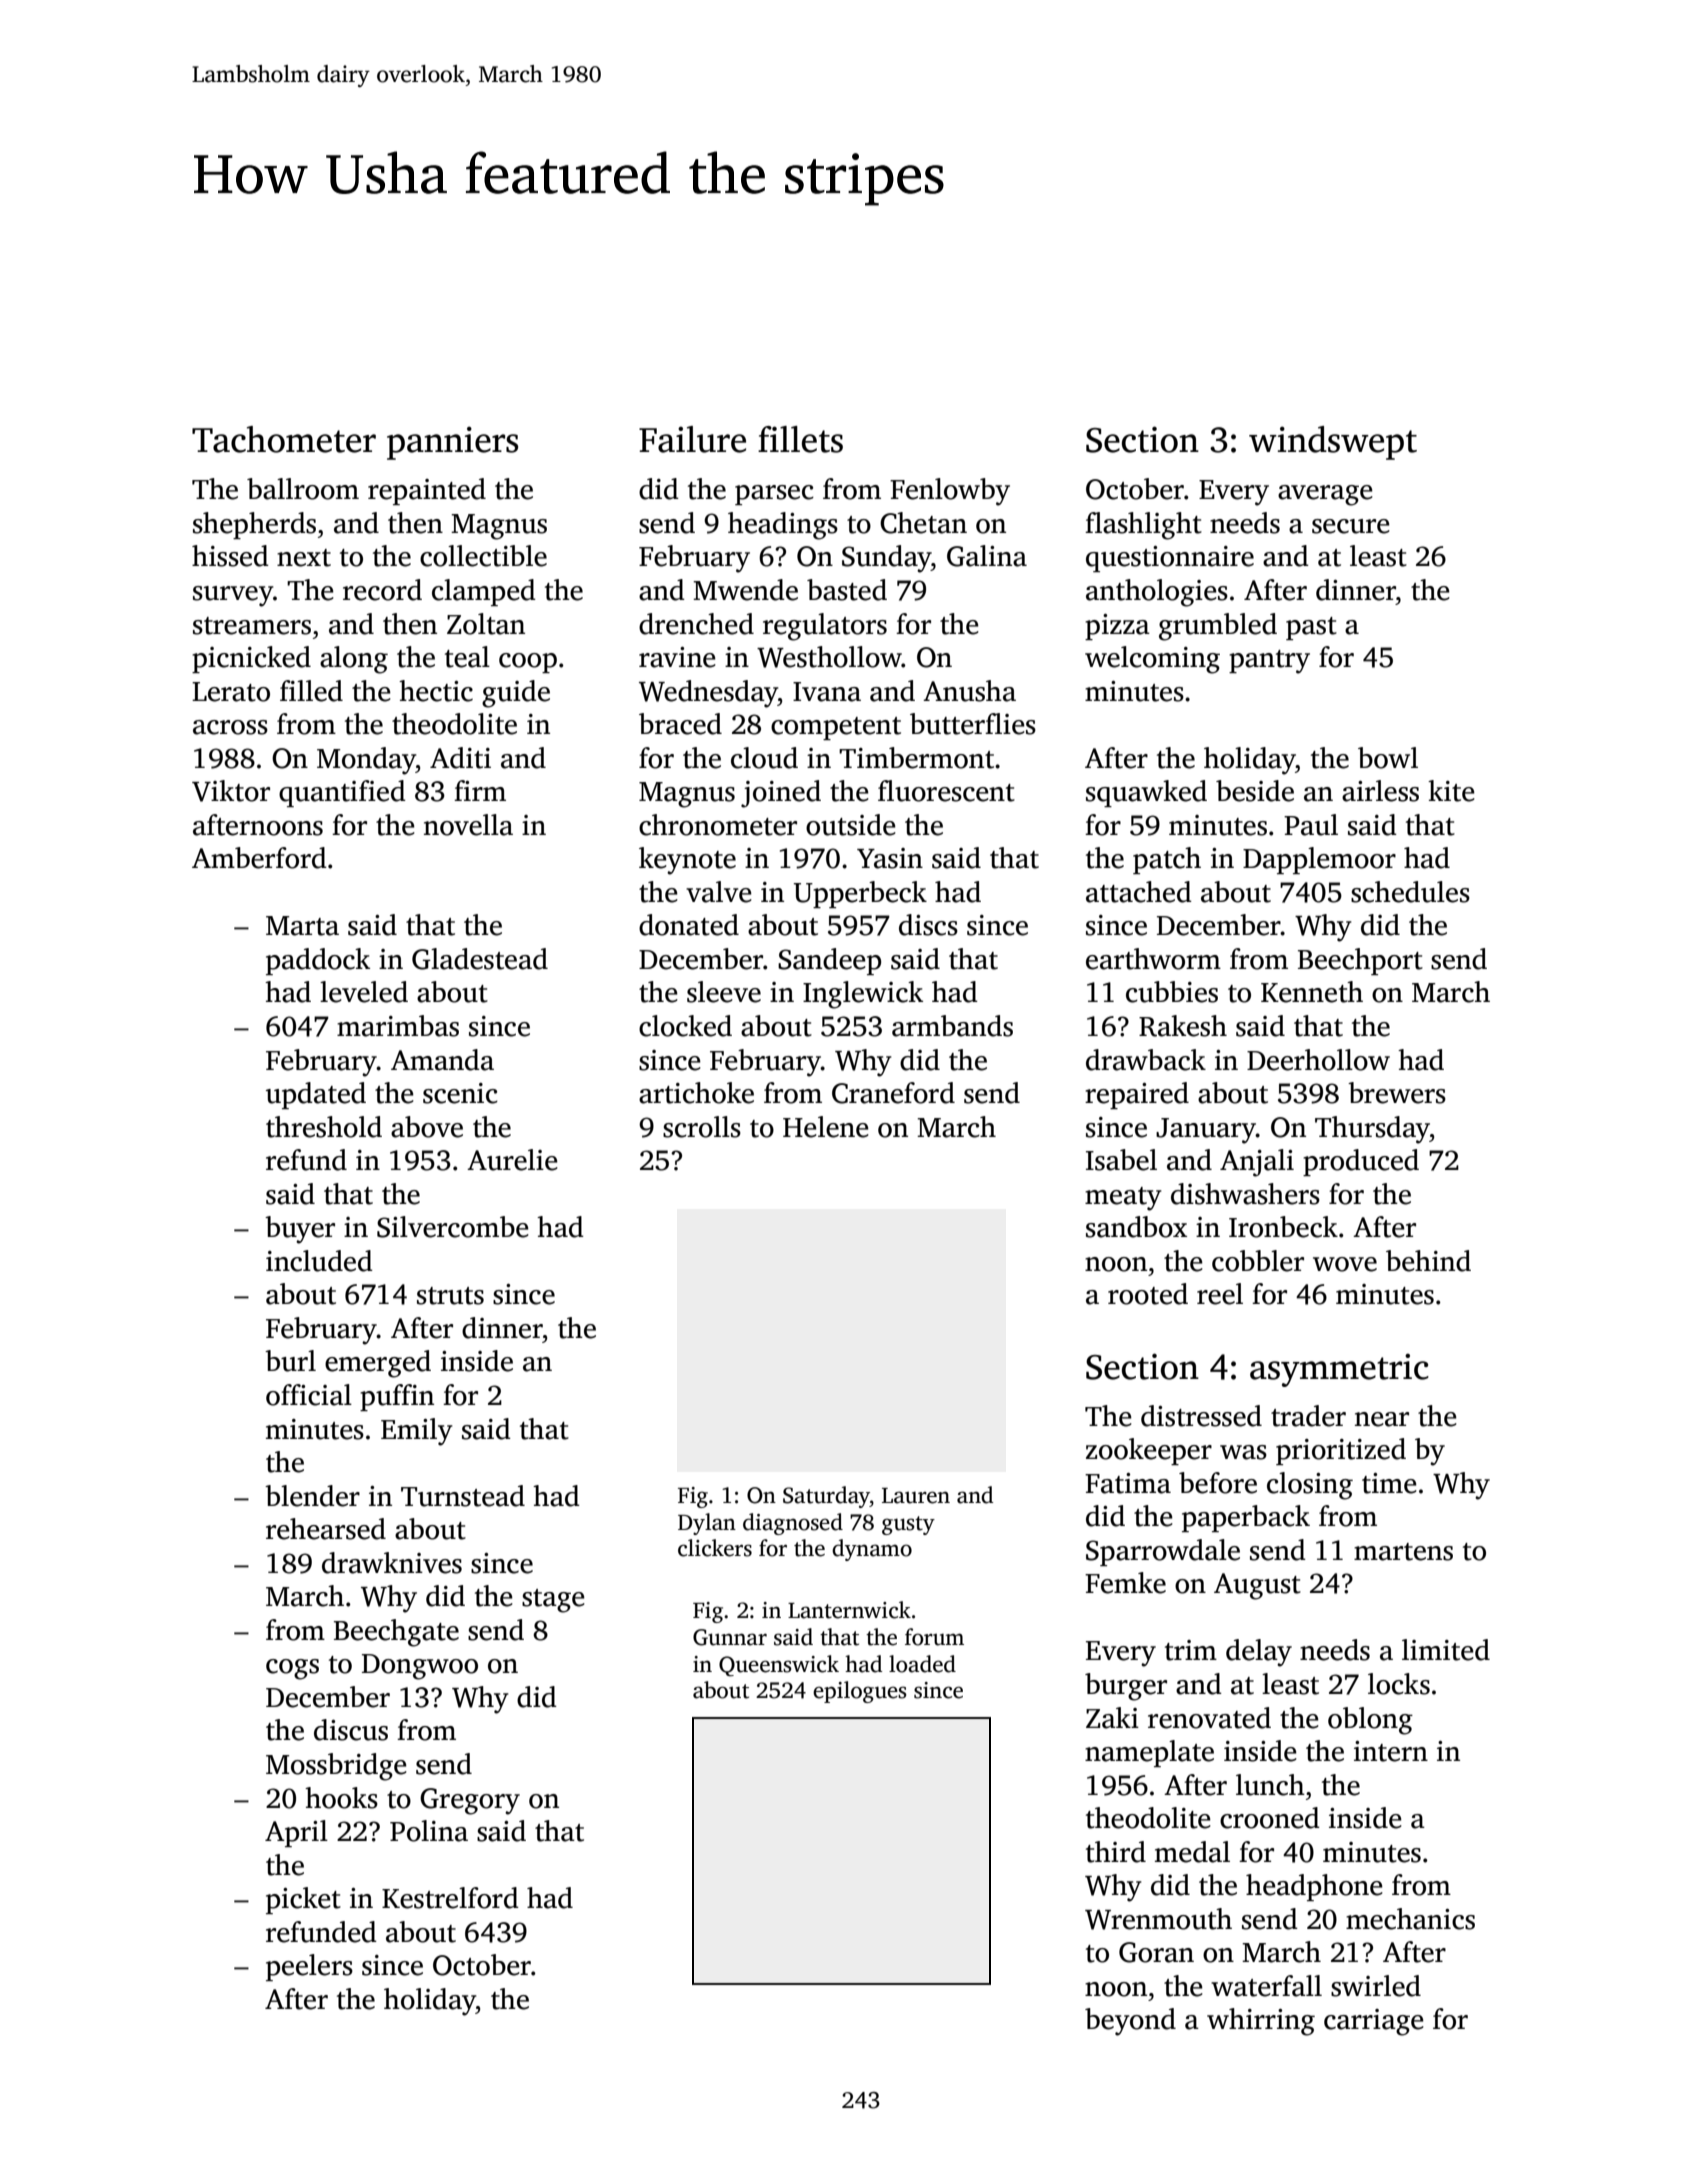  I want to click on blender, so click(312, 1496).
